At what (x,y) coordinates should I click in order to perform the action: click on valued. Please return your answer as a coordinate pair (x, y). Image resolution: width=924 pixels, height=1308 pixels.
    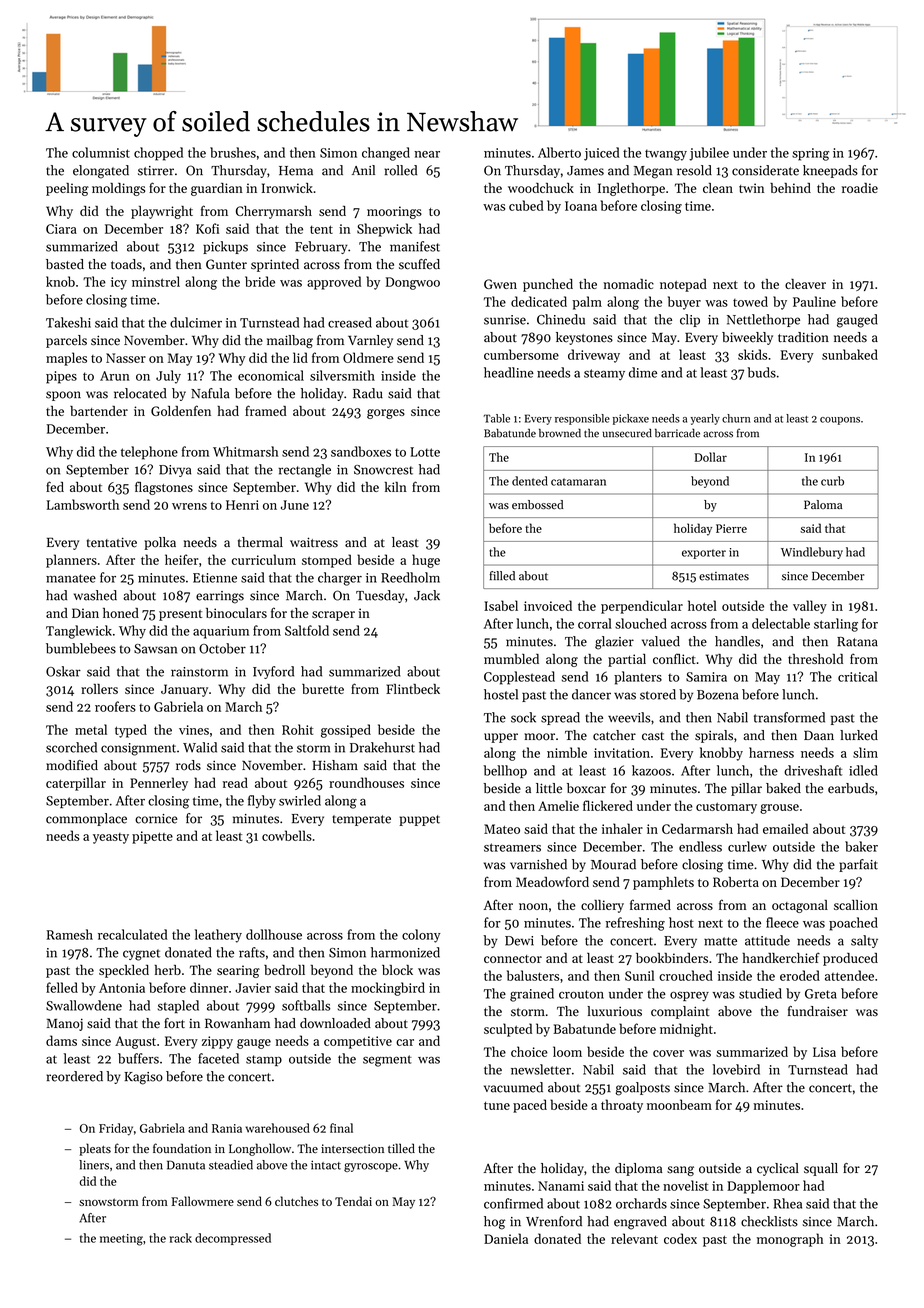
    Looking at the image, I should click on (661, 641).
